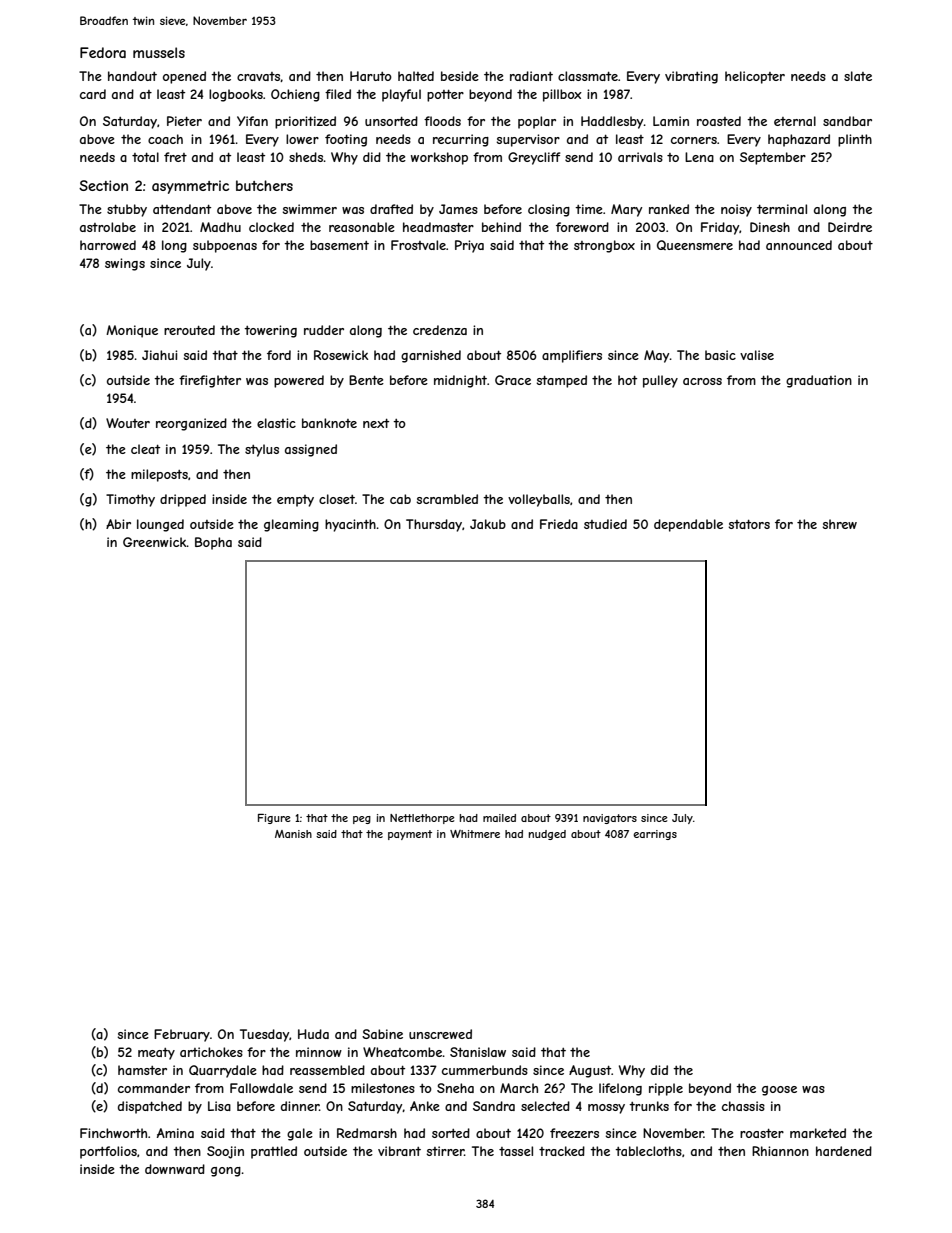 The height and width of the document is (1233, 952). I want to click on firefighter, so click(210, 381).
